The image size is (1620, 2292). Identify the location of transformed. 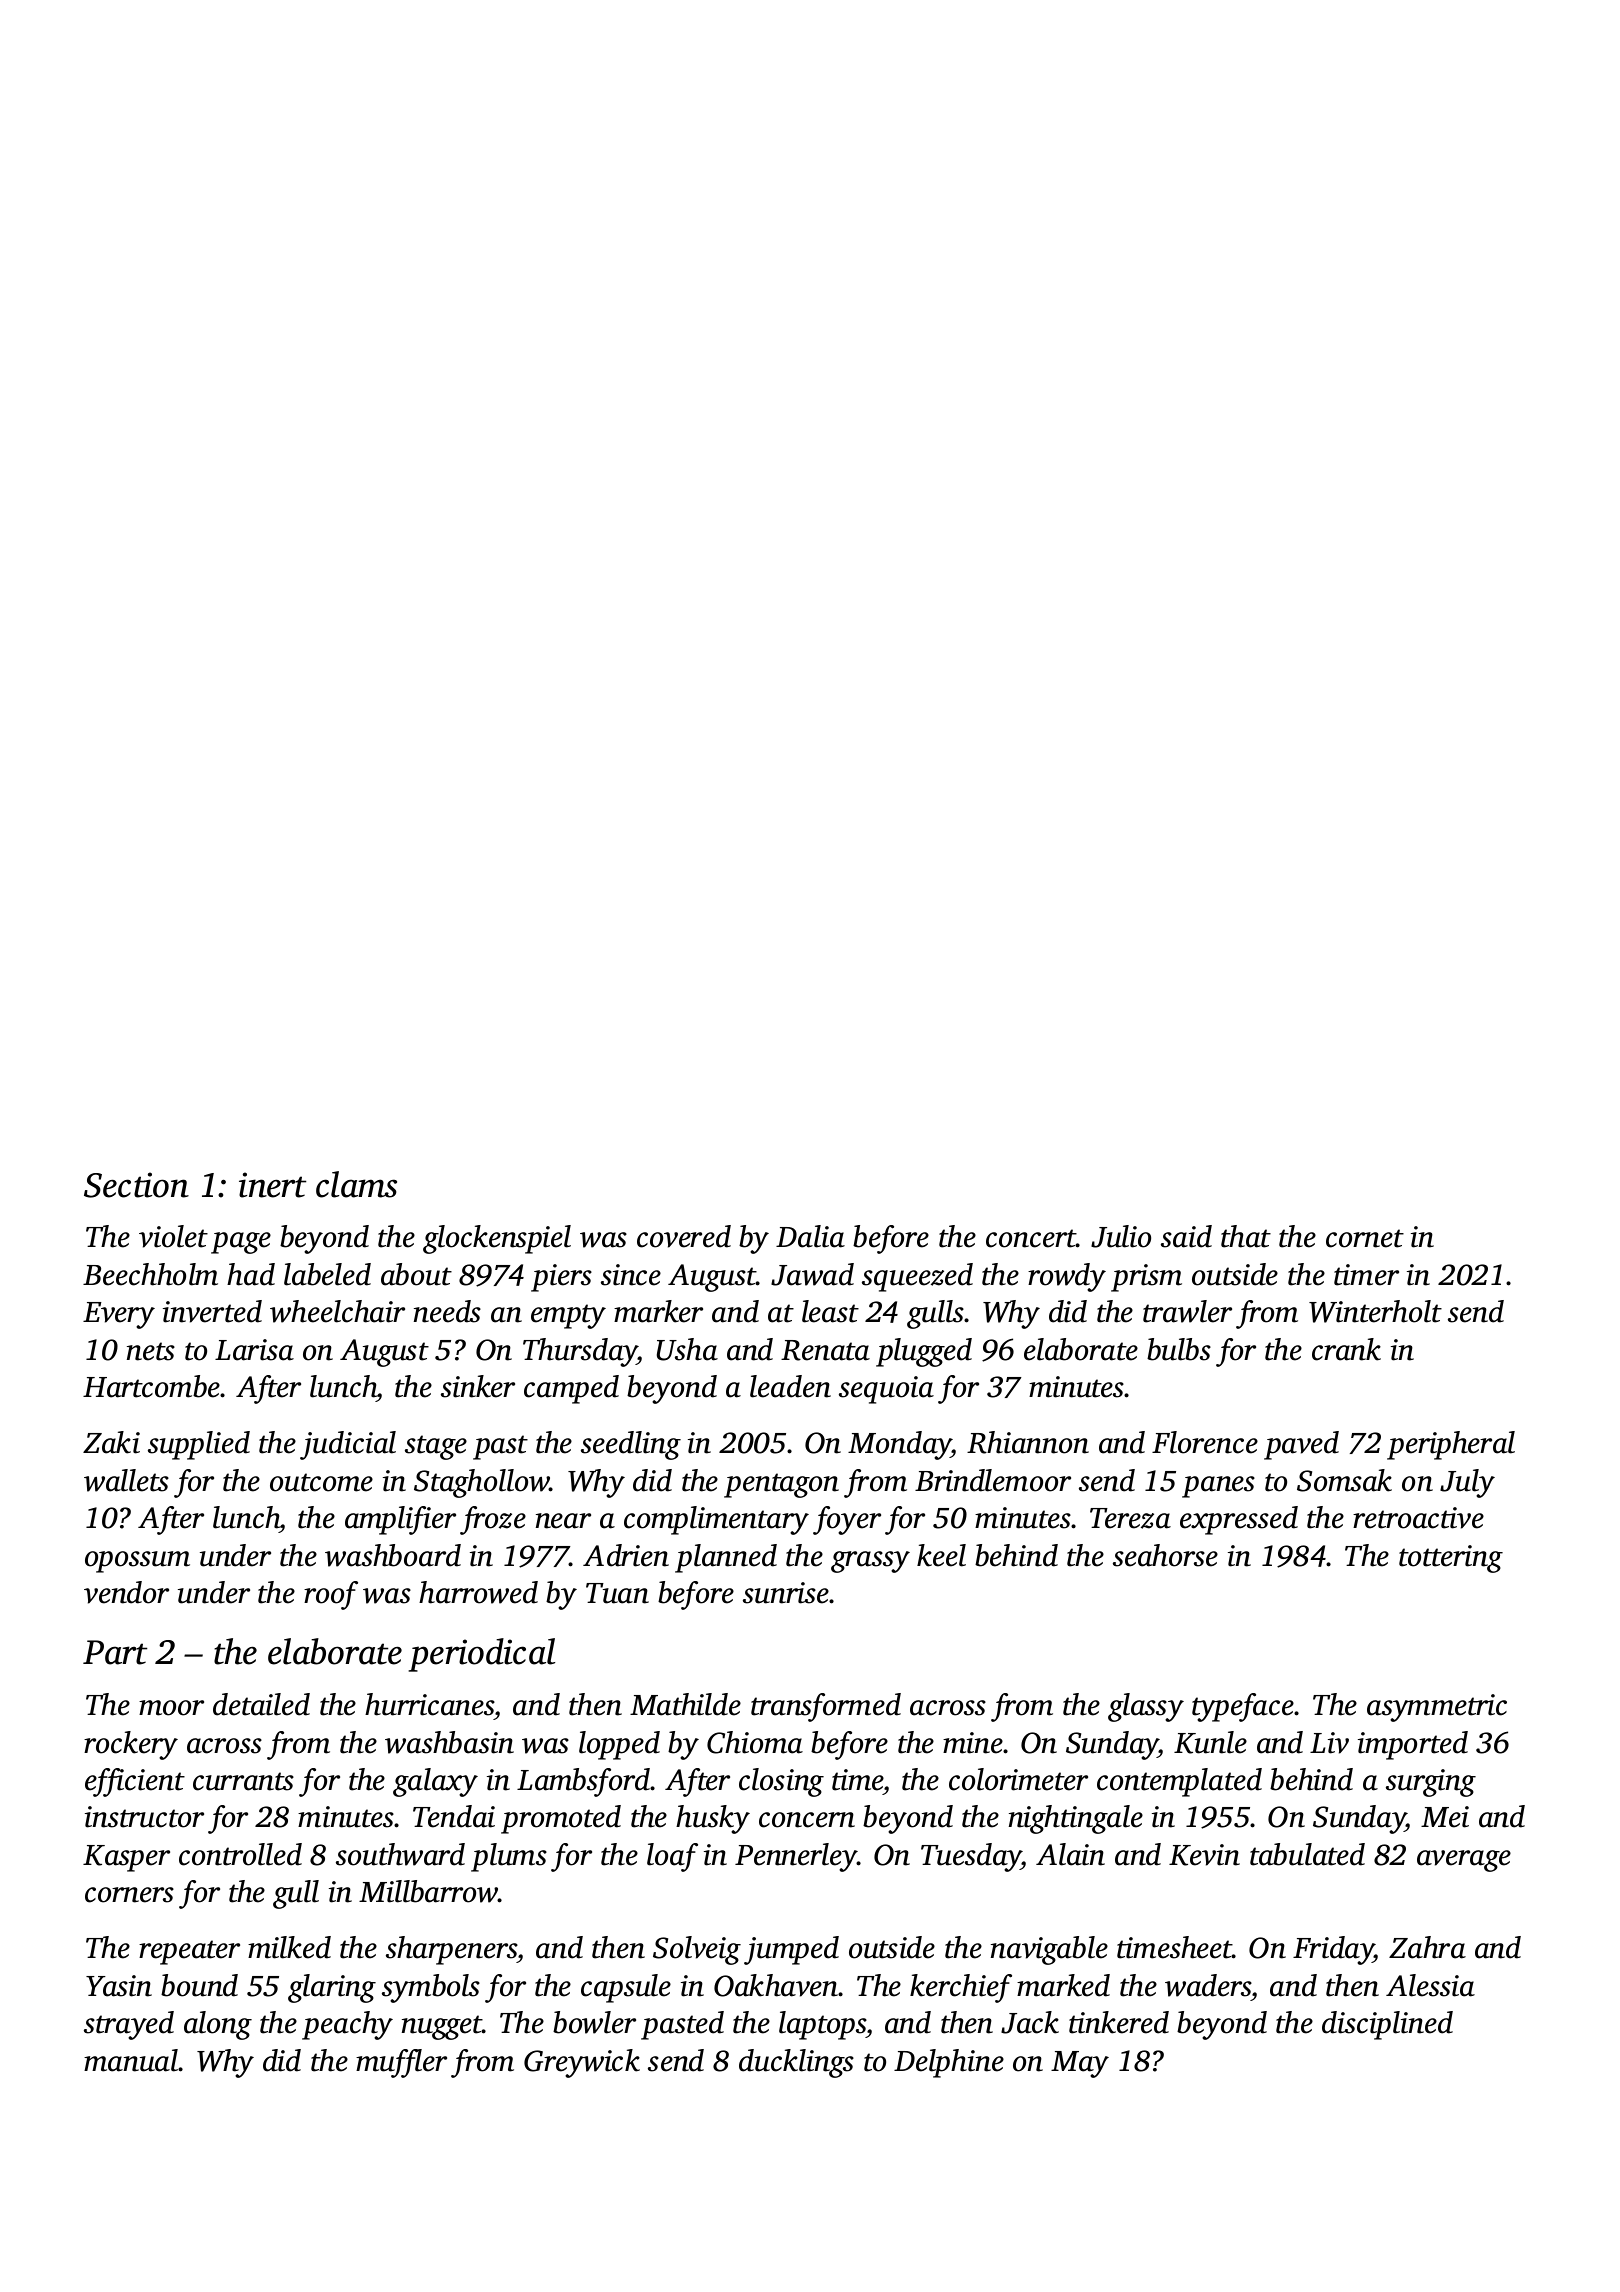
(826, 1707).
